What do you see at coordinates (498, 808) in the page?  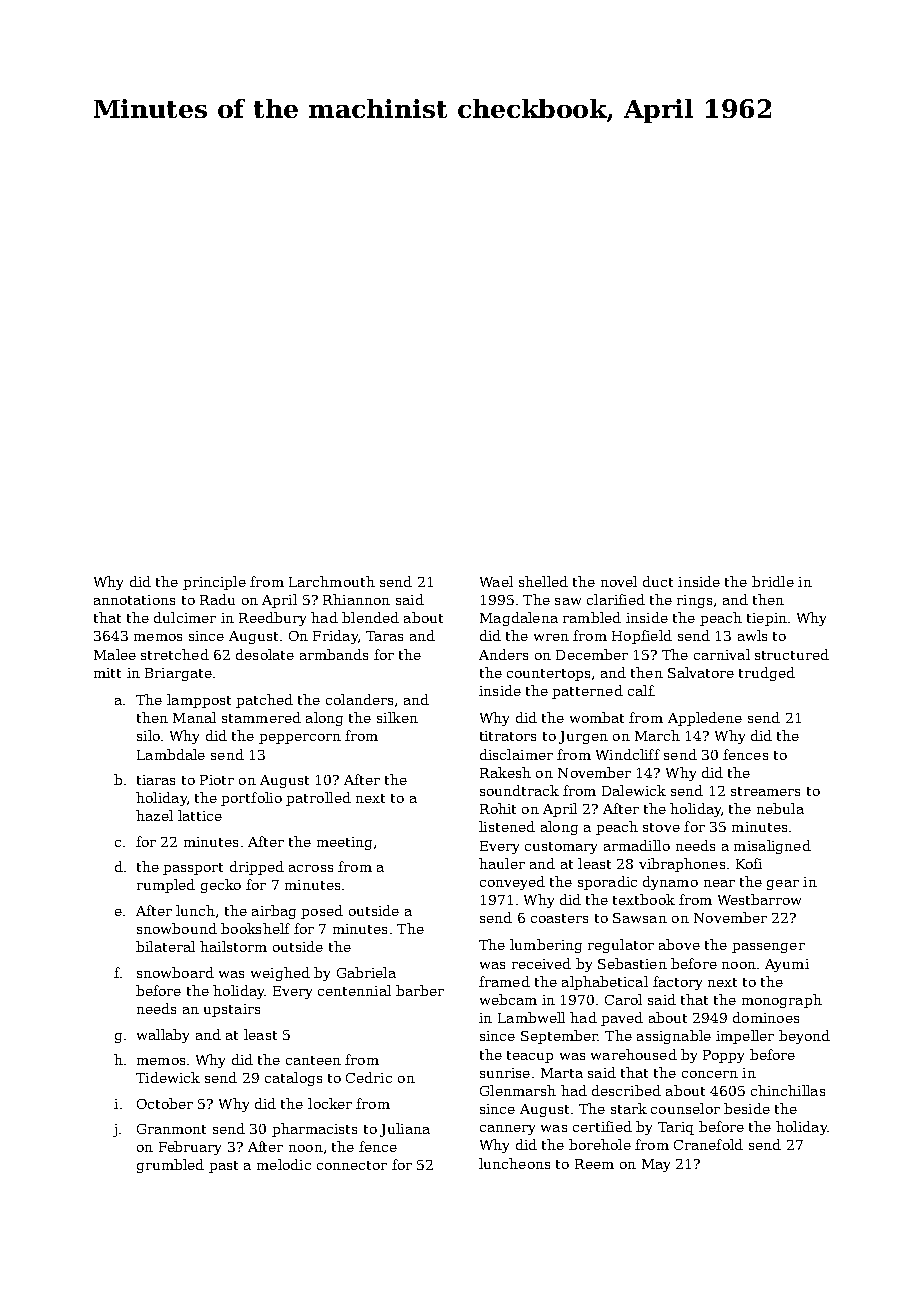 I see `Rohit` at bounding box center [498, 808].
